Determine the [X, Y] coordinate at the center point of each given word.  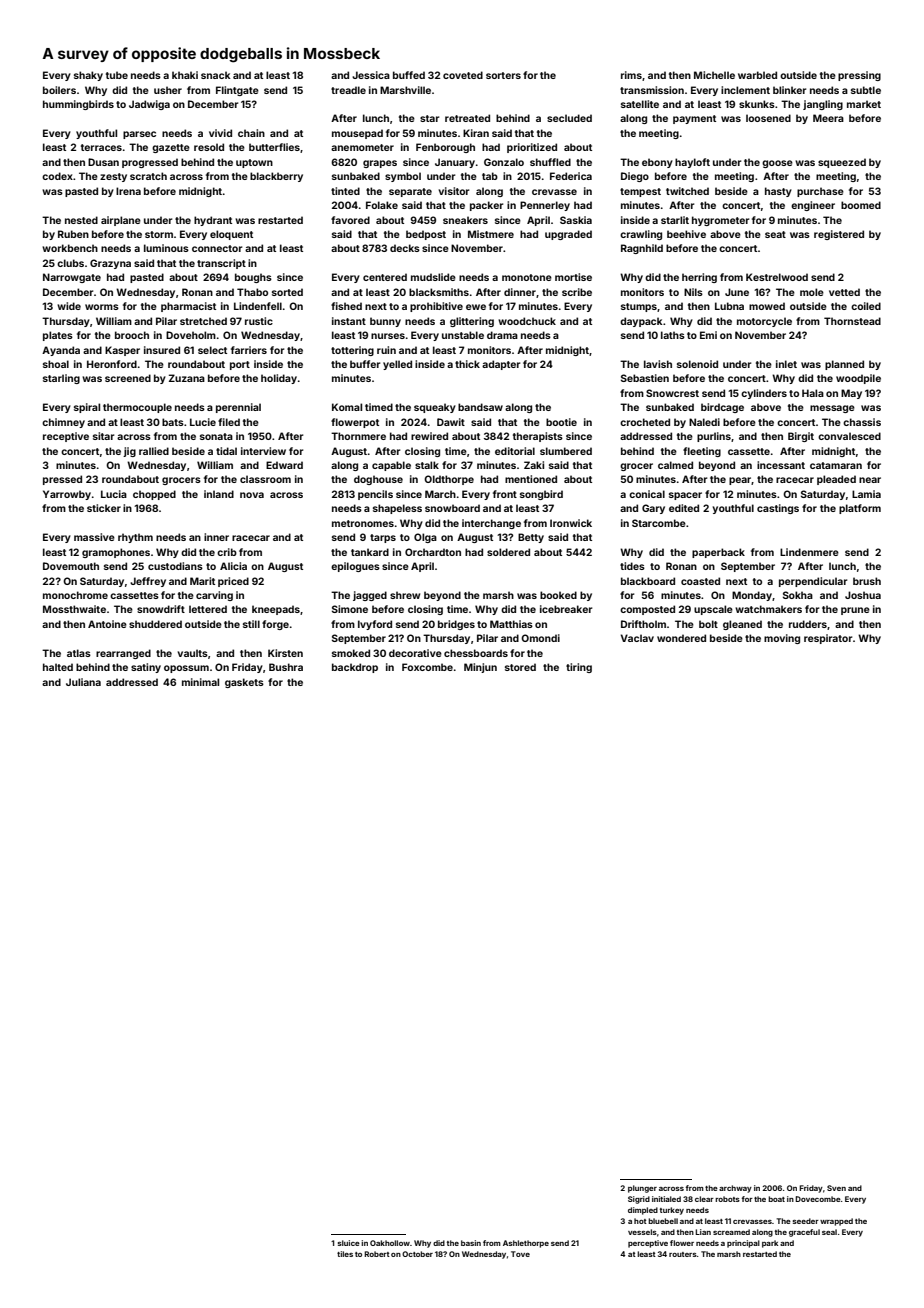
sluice [349, 1243]
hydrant [213, 221]
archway [735, 1189]
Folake [382, 205]
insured [162, 350]
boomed [861, 205]
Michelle [714, 75]
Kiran [476, 133]
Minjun [480, 668]
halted [58, 667]
